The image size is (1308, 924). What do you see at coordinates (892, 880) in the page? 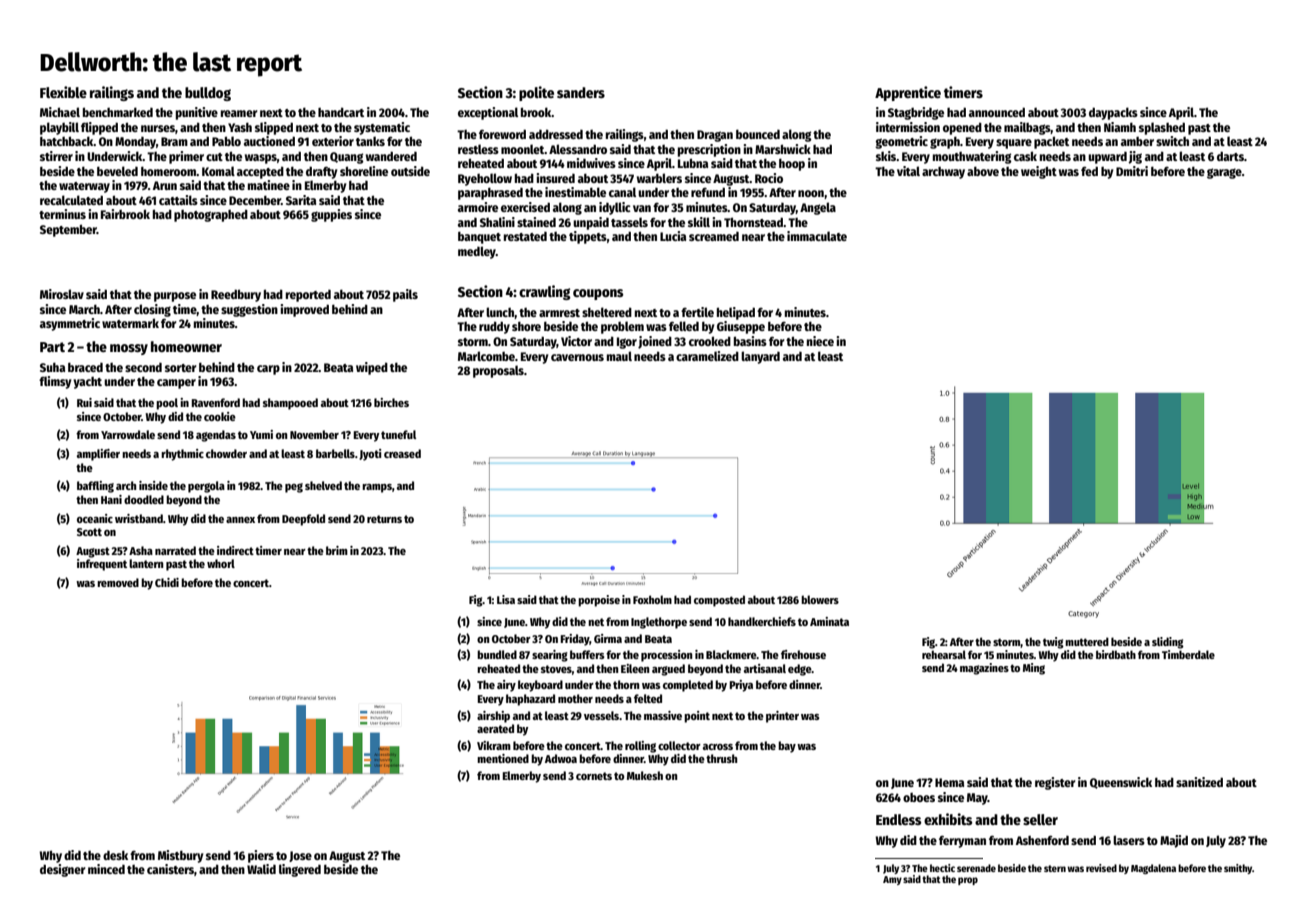
I see `Amy` at bounding box center [892, 880].
